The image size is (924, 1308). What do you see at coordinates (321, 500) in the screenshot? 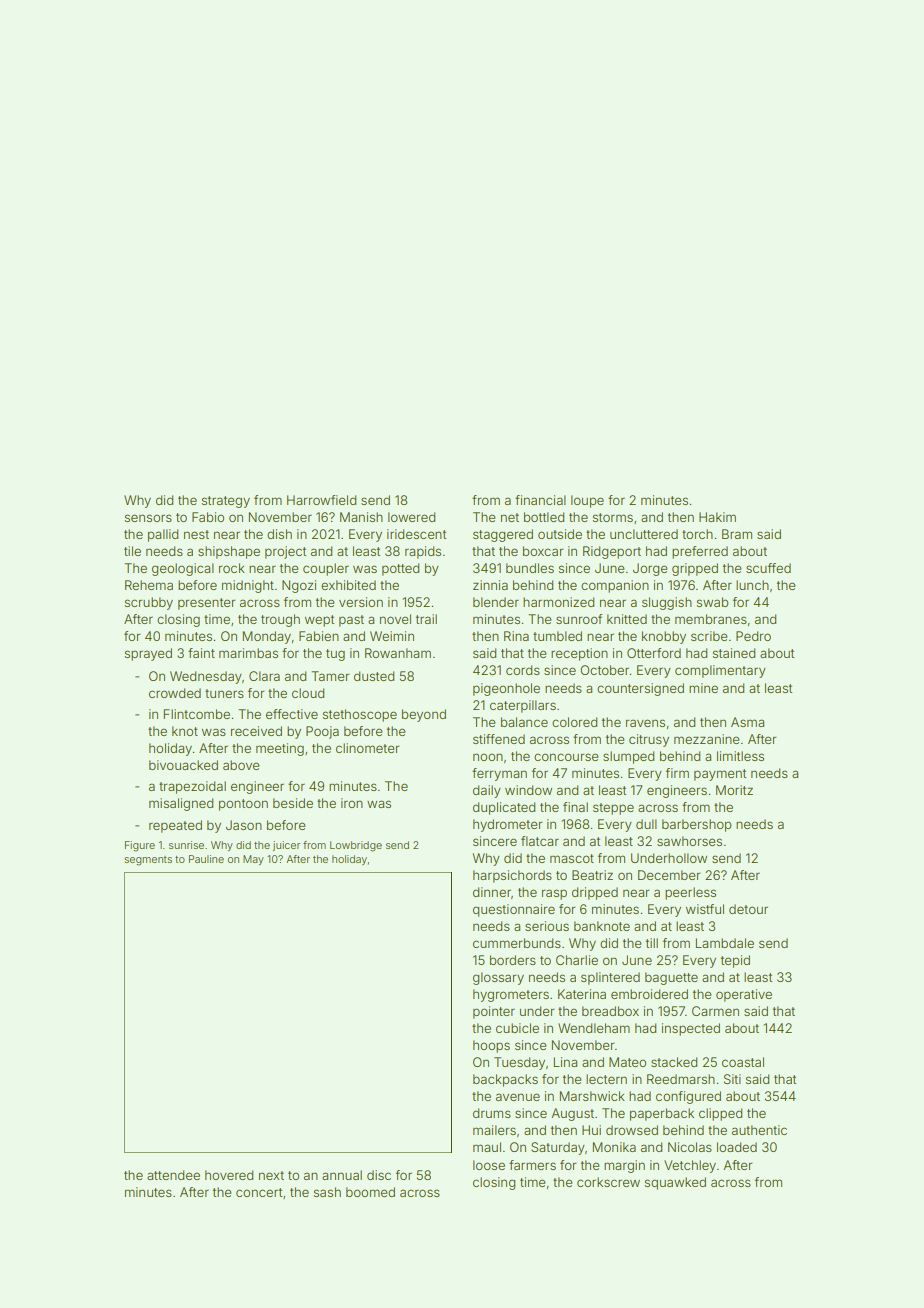
I see `Harrowfield` at bounding box center [321, 500].
